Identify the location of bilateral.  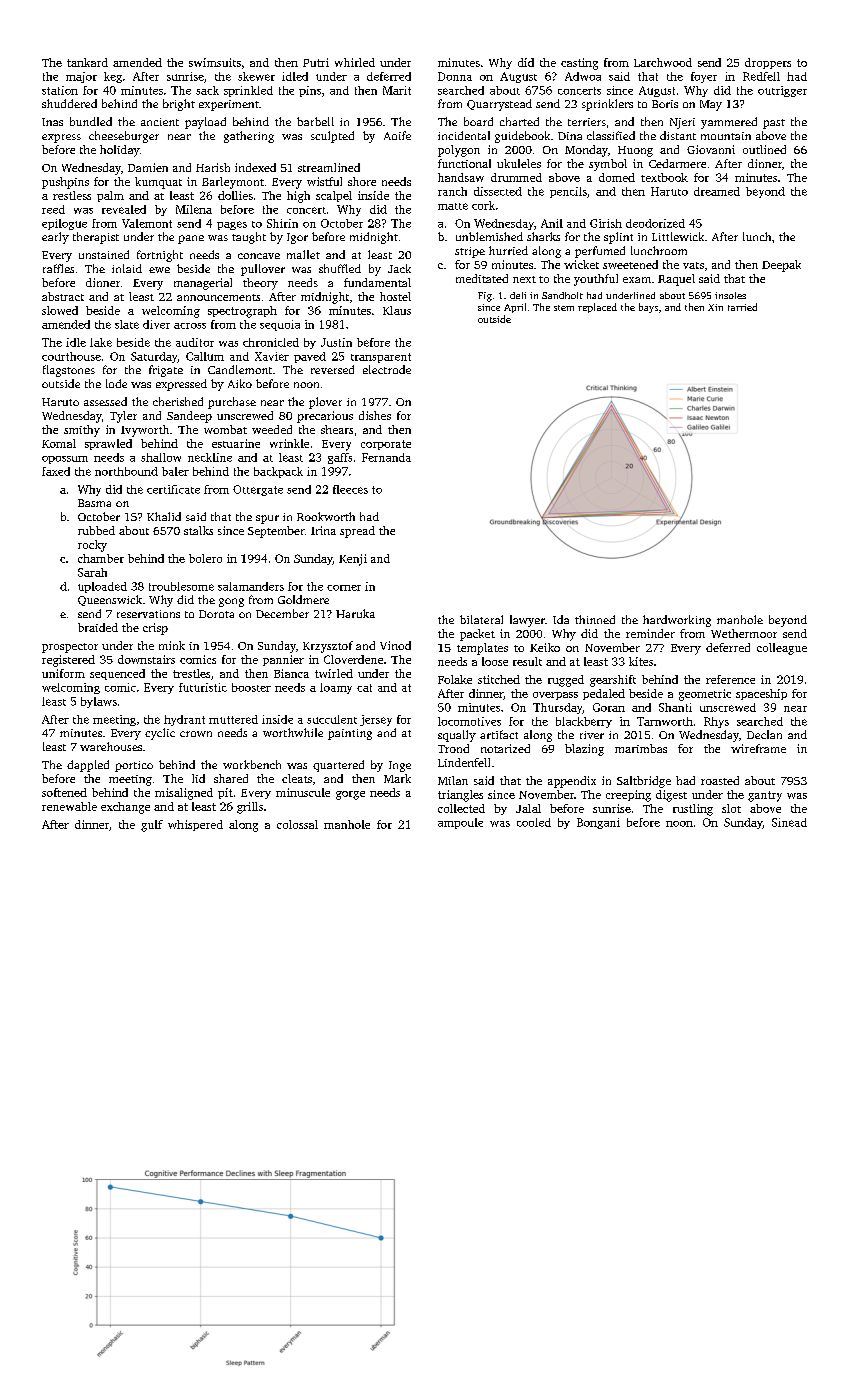
(481, 619).
